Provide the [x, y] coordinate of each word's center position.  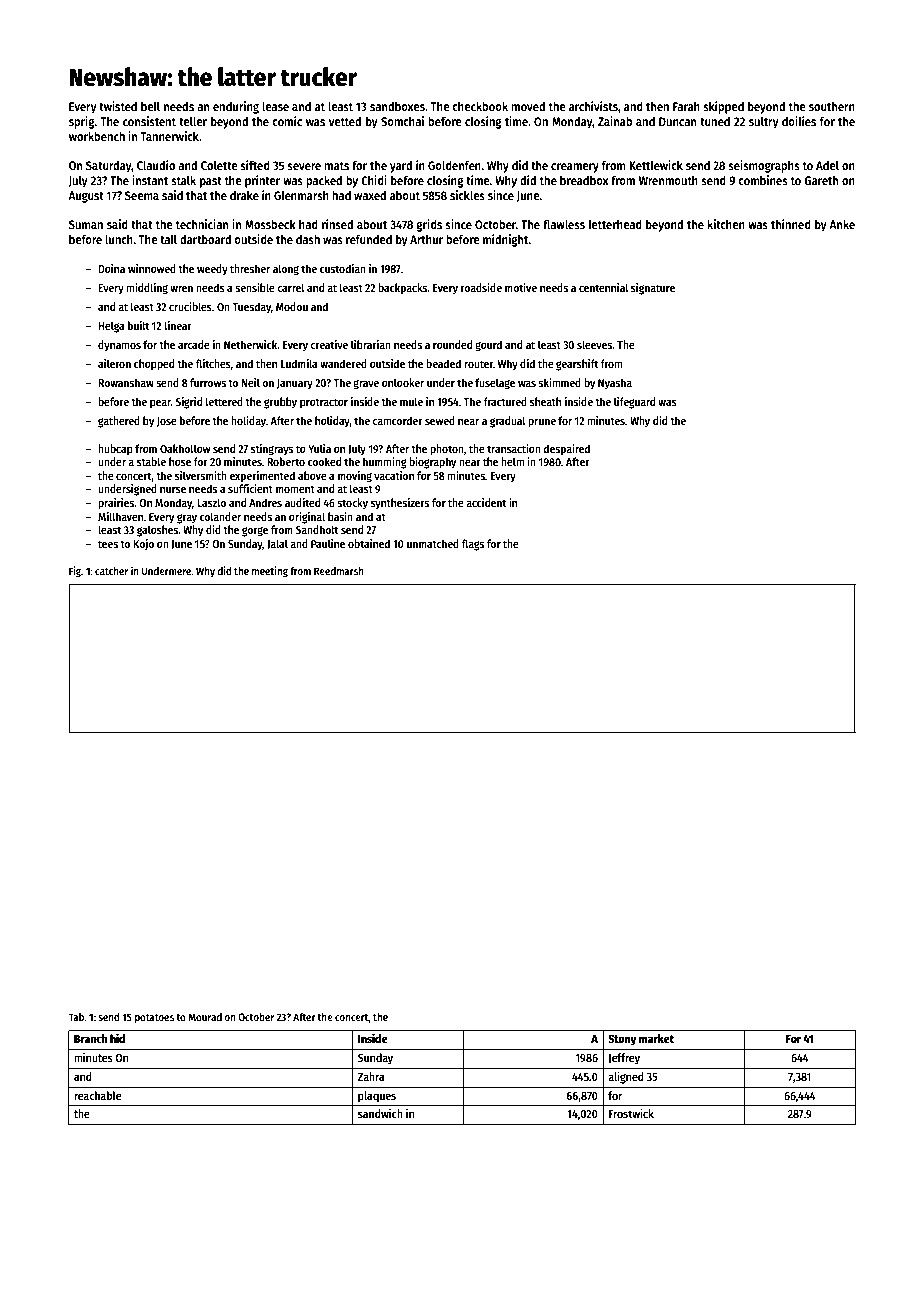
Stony [622, 1040]
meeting [270, 572]
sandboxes [397, 106]
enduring [236, 107]
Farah [686, 106]
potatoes [154, 1019]
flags [472, 545]
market [656, 1038]
